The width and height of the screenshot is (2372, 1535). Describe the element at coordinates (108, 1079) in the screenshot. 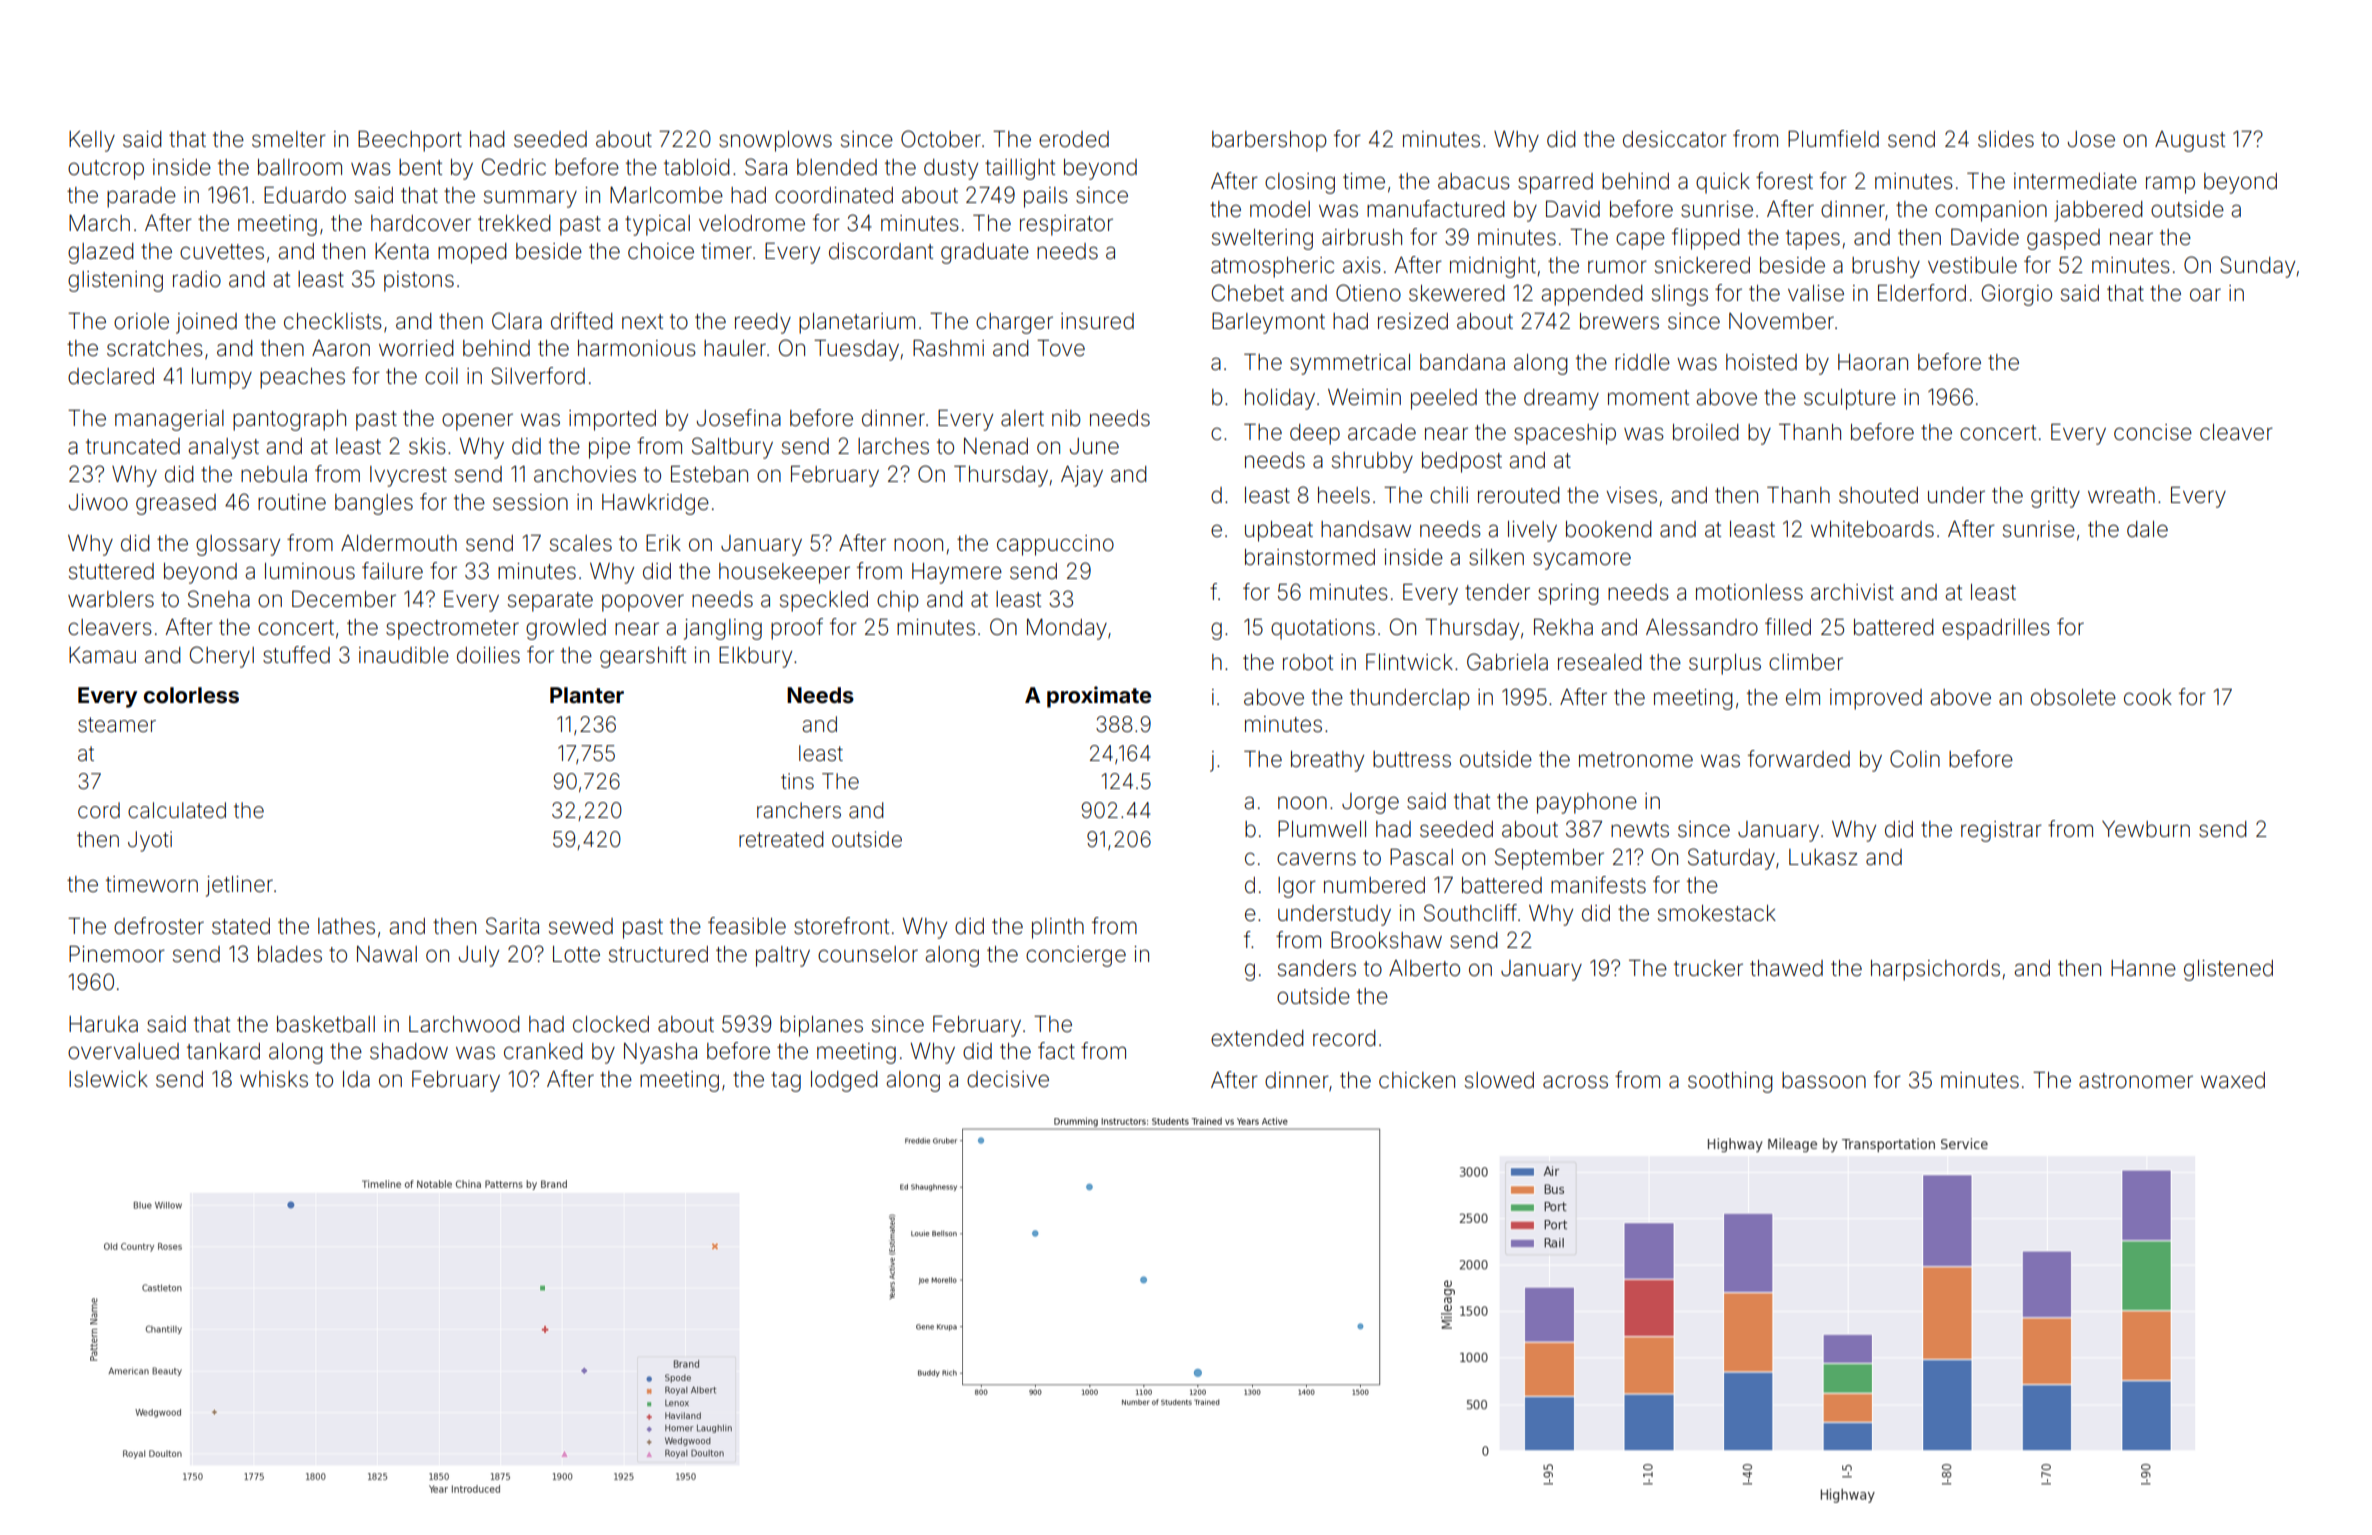

I see `Islewick` at that location.
